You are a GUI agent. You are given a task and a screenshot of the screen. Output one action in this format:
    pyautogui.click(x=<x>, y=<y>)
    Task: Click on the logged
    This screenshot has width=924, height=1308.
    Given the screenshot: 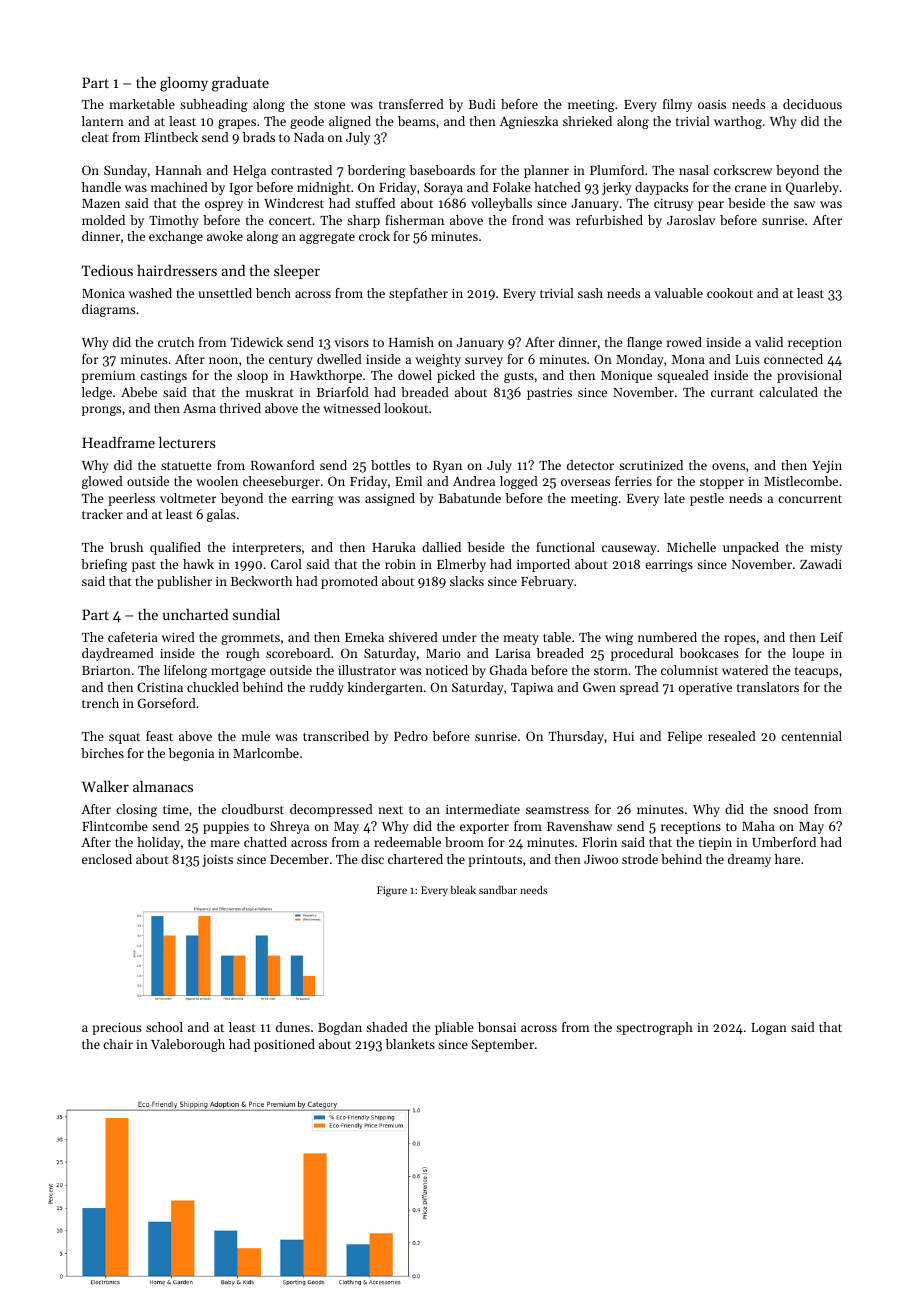 What is the action you would take?
    pyautogui.click(x=519, y=482)
